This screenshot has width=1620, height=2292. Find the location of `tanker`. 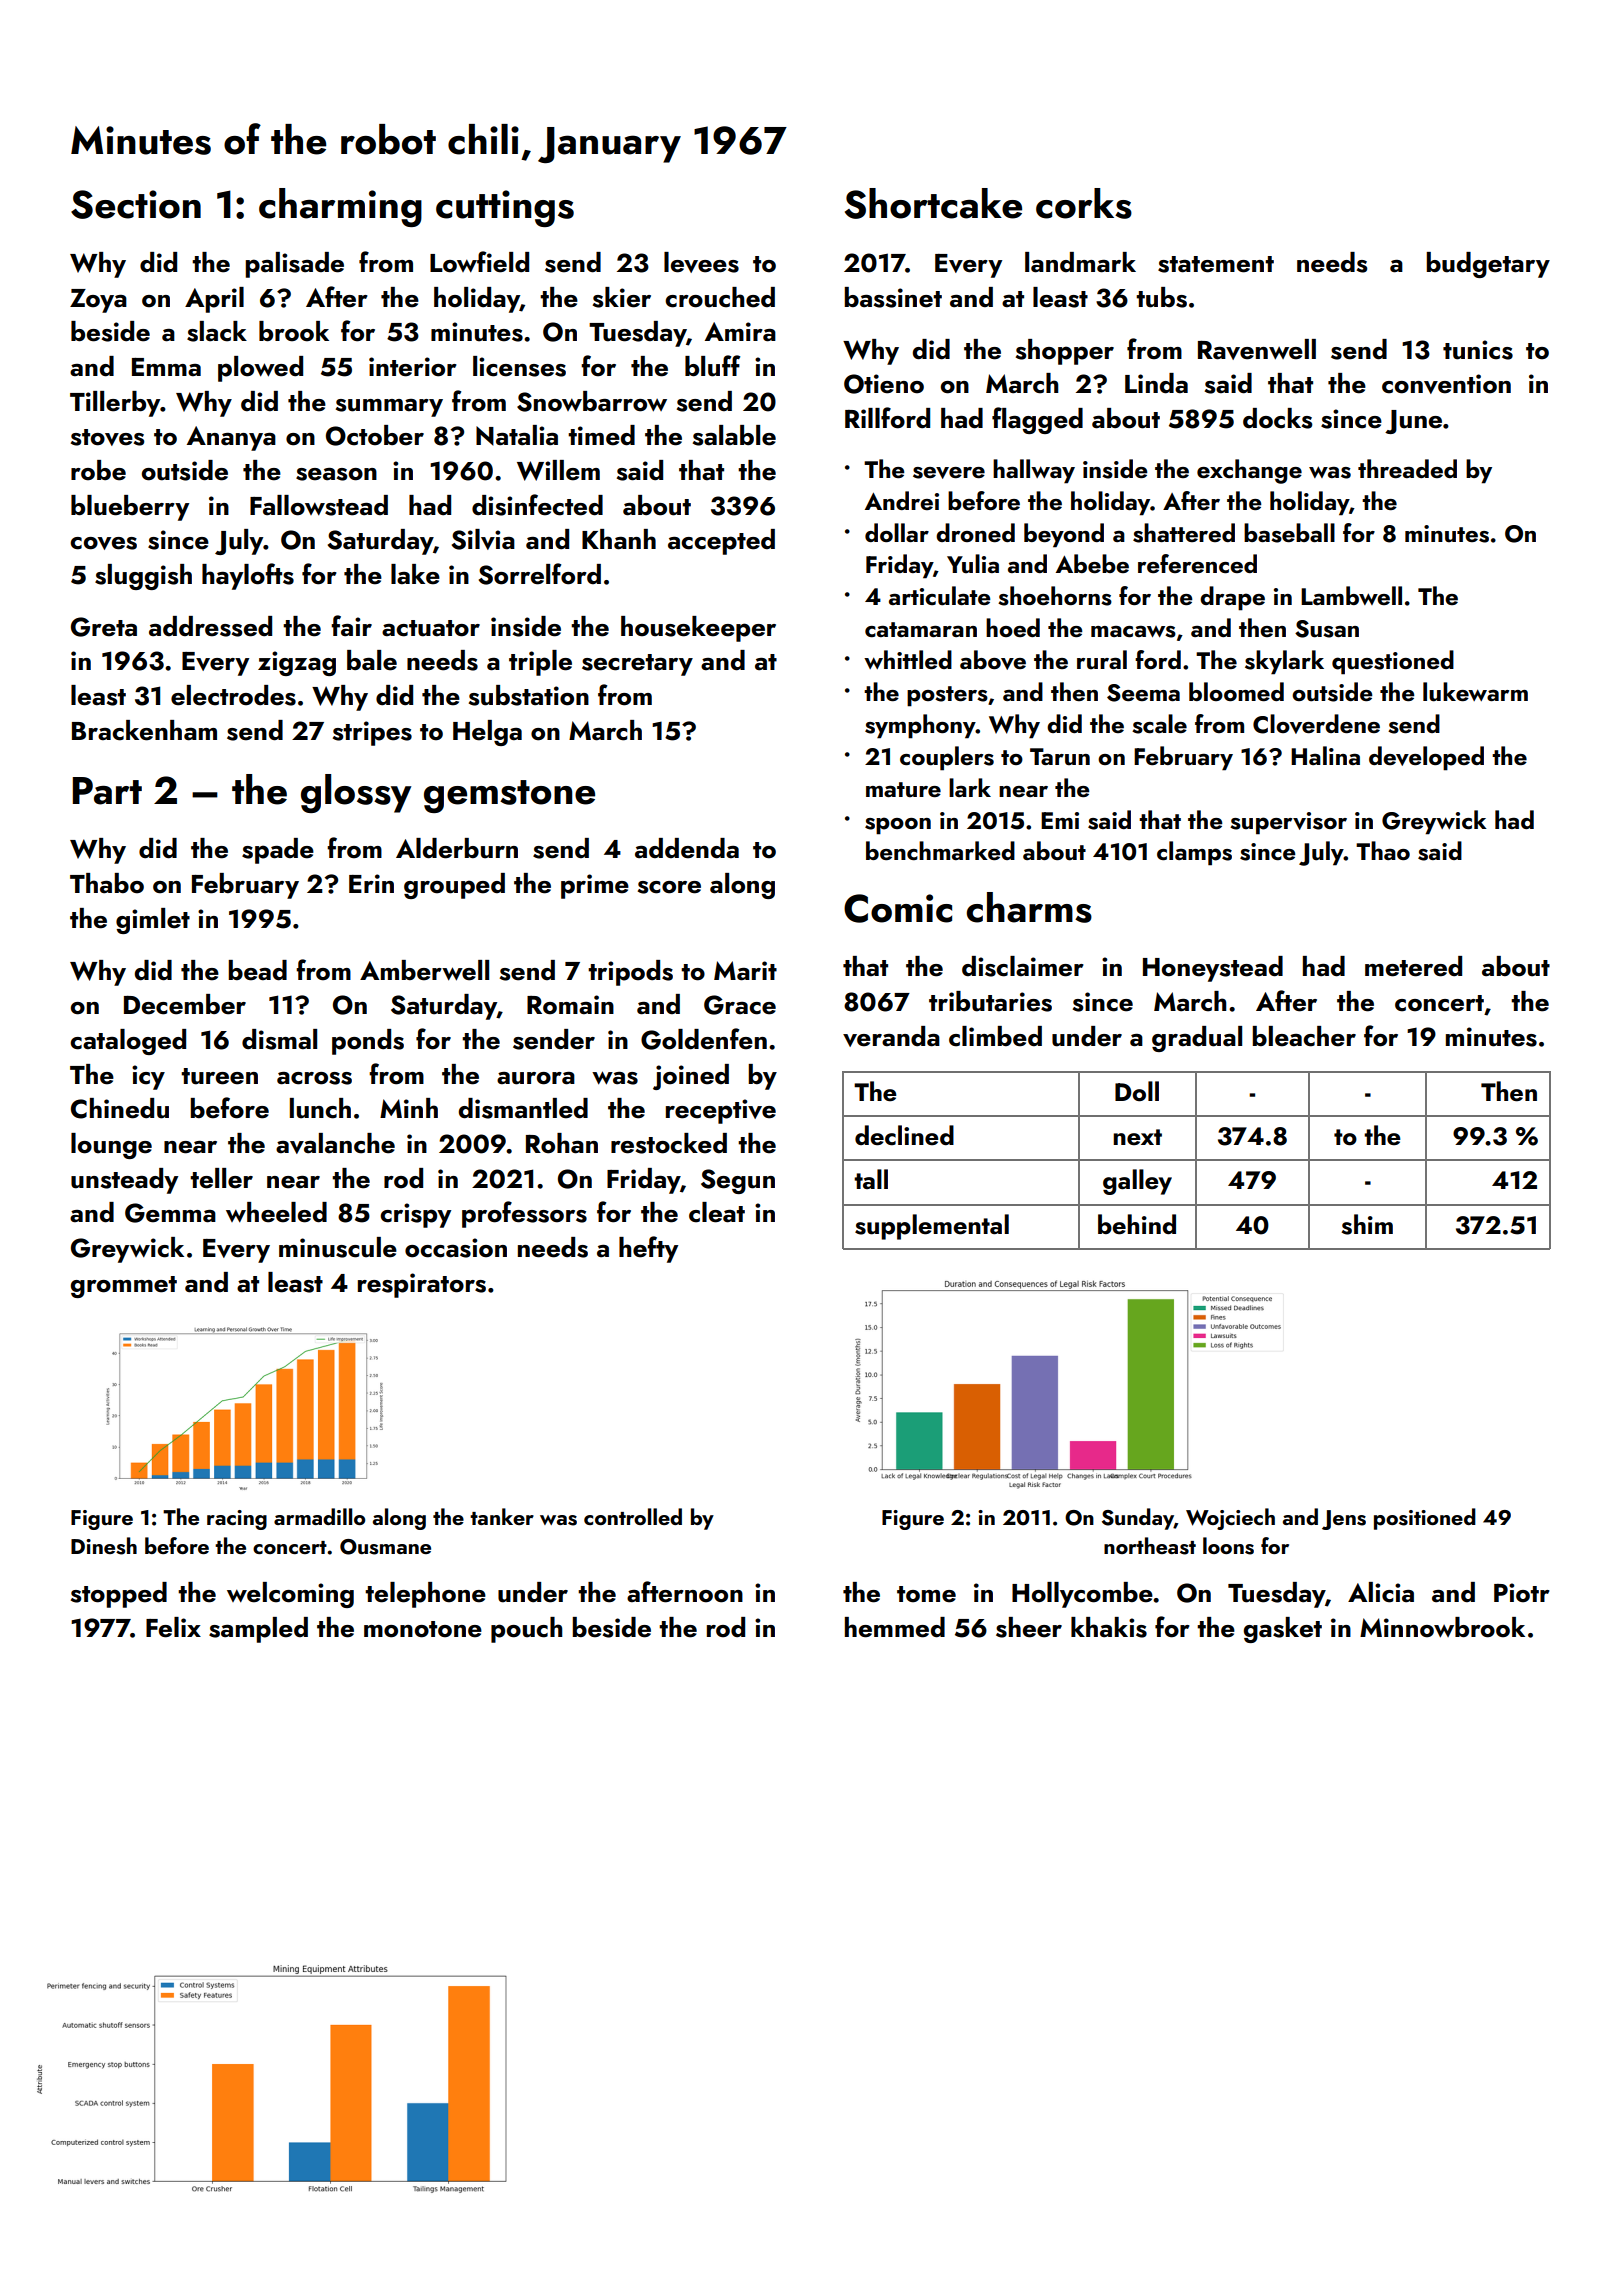

tanker is located at coordinates (502, 1516).
